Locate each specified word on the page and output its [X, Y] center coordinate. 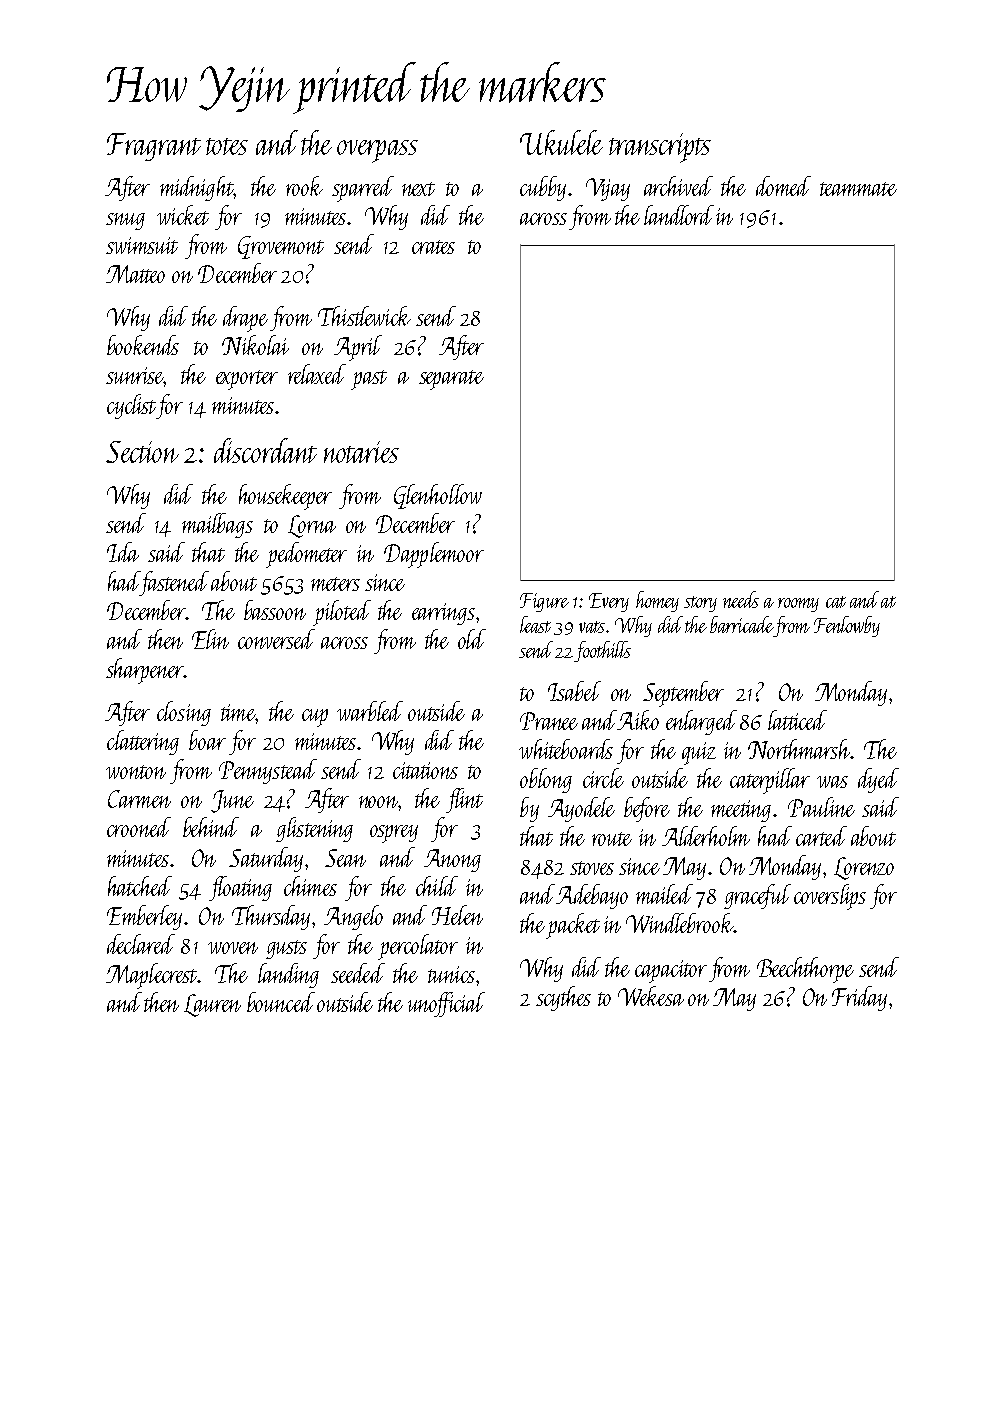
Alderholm [706, 836]
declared [141, 944]
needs [741, 599]
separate [451, 380]
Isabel [574, 691]
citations [425, 770]
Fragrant [154, 147]
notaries [361, 452]
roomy [798, 605]
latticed [797, 720]
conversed [276, 639]
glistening [314, 829]
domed [783, 186]
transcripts [660, 148]
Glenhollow [438, 496]
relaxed [317, 374]
